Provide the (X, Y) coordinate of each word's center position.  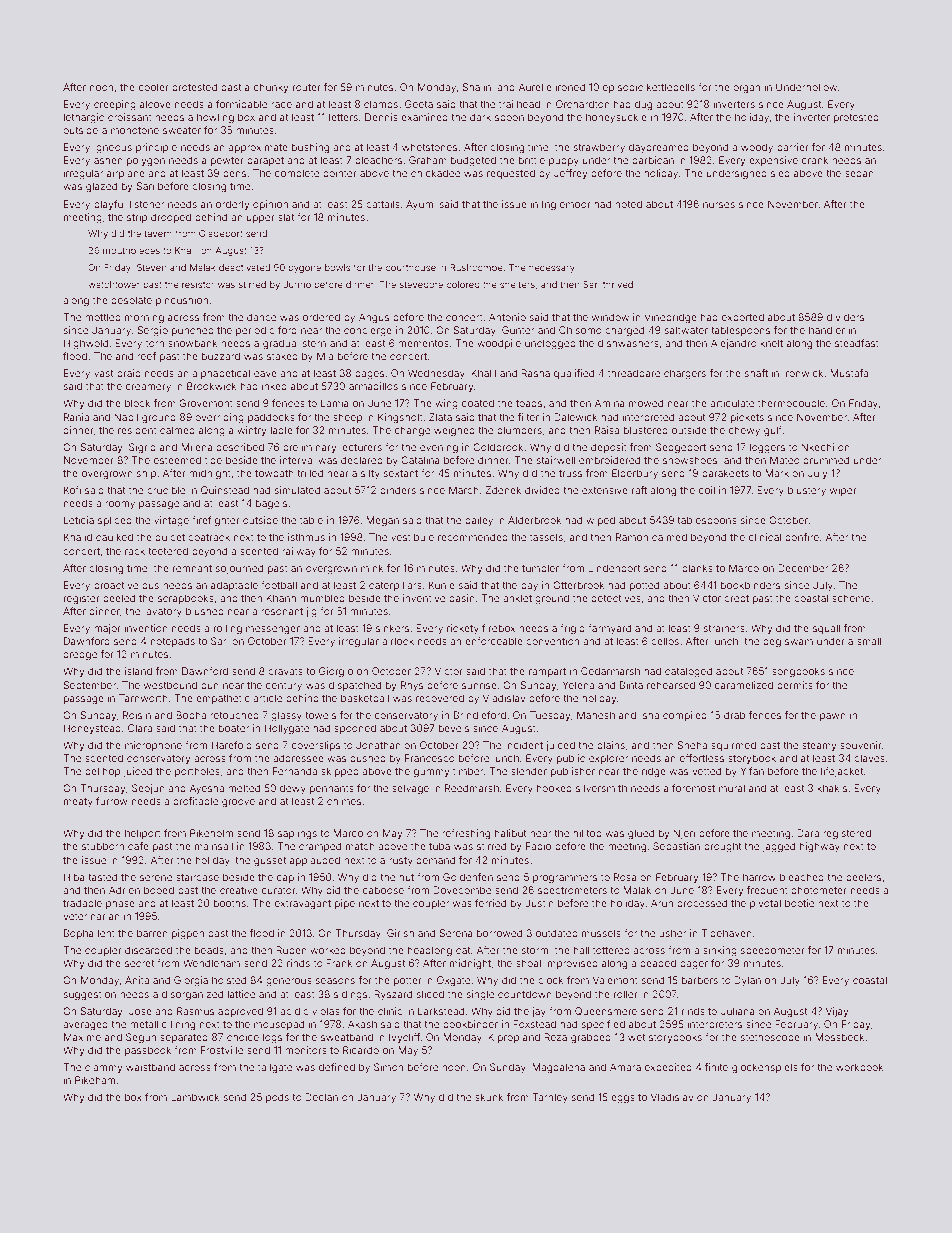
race (281, 105)
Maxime (82, 1037)
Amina (609, 403)
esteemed (177, 460)
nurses (719, 205)
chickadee (435, 173)
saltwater (686, 330)
